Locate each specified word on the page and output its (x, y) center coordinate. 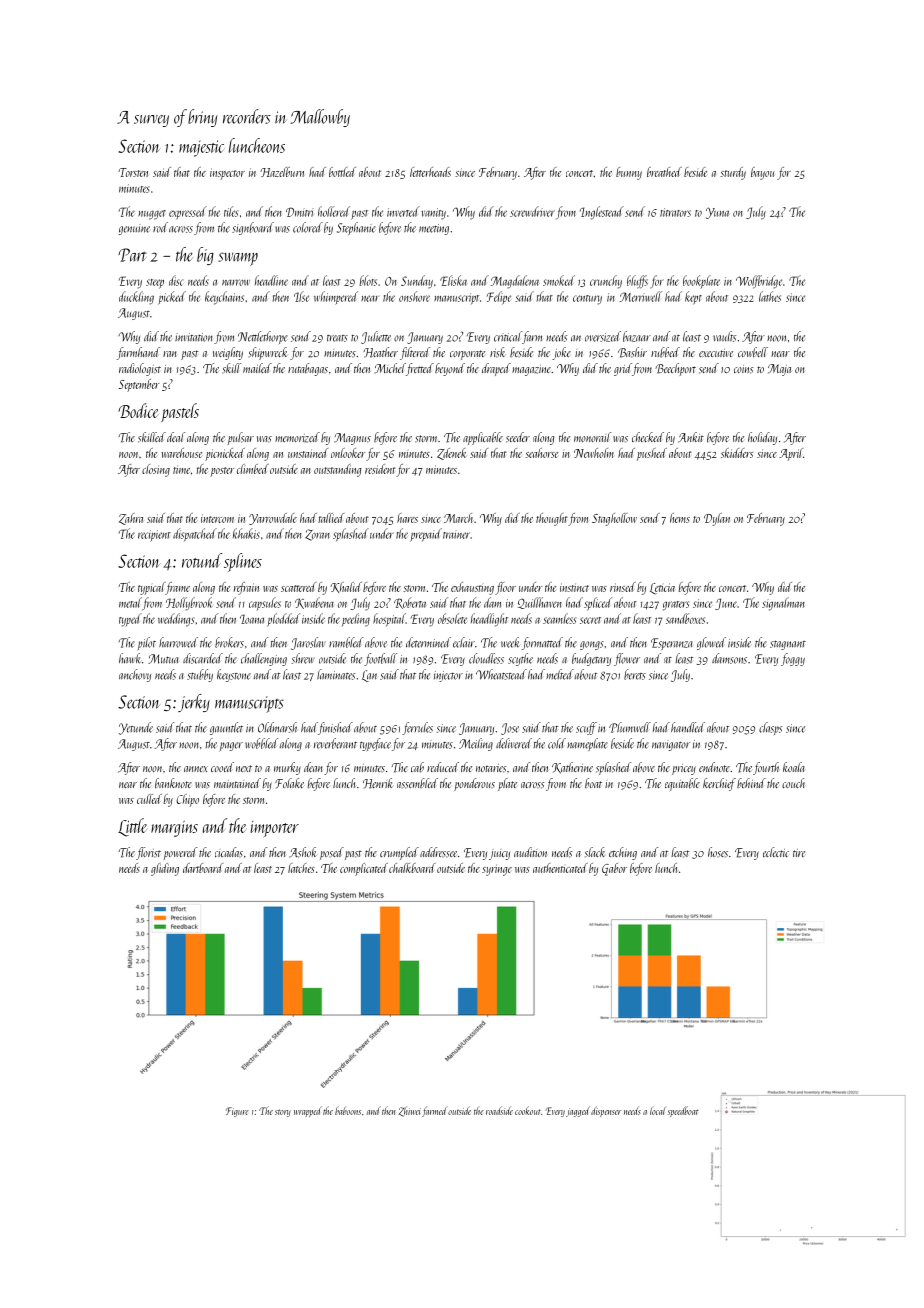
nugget (152, 215)
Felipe (499, 298)
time (181, 469)
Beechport (675, 369)
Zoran (317, 535)
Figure (237, 1112)
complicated (364, 869)
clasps (770, 728)
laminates (336, 674)
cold (557, 743)
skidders (737, 453)
